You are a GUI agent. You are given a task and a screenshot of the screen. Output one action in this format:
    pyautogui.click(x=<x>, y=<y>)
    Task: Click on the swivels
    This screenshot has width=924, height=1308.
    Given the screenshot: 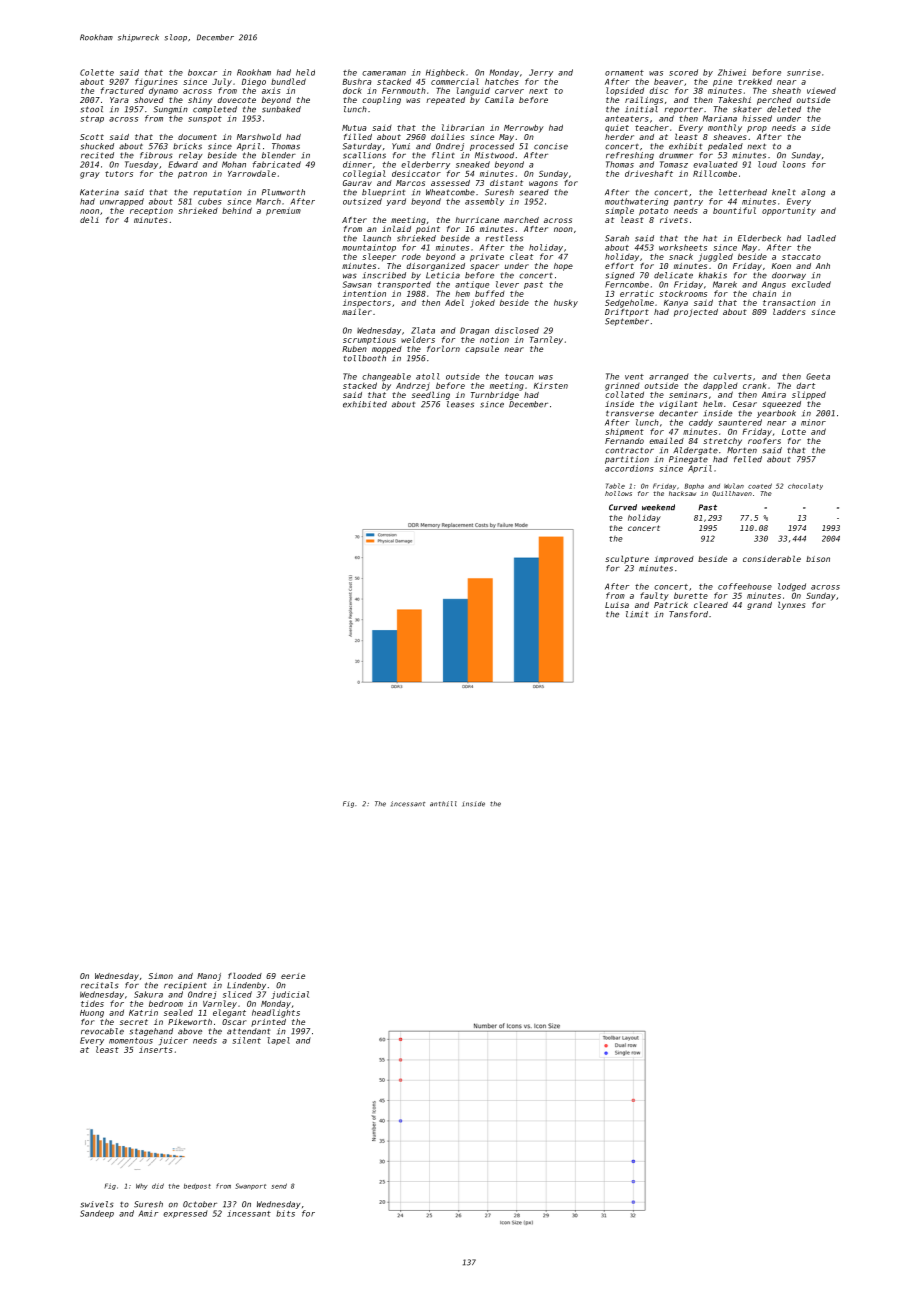 What is the action you would take?
    pyautogui.click(x=97, y=1204)
